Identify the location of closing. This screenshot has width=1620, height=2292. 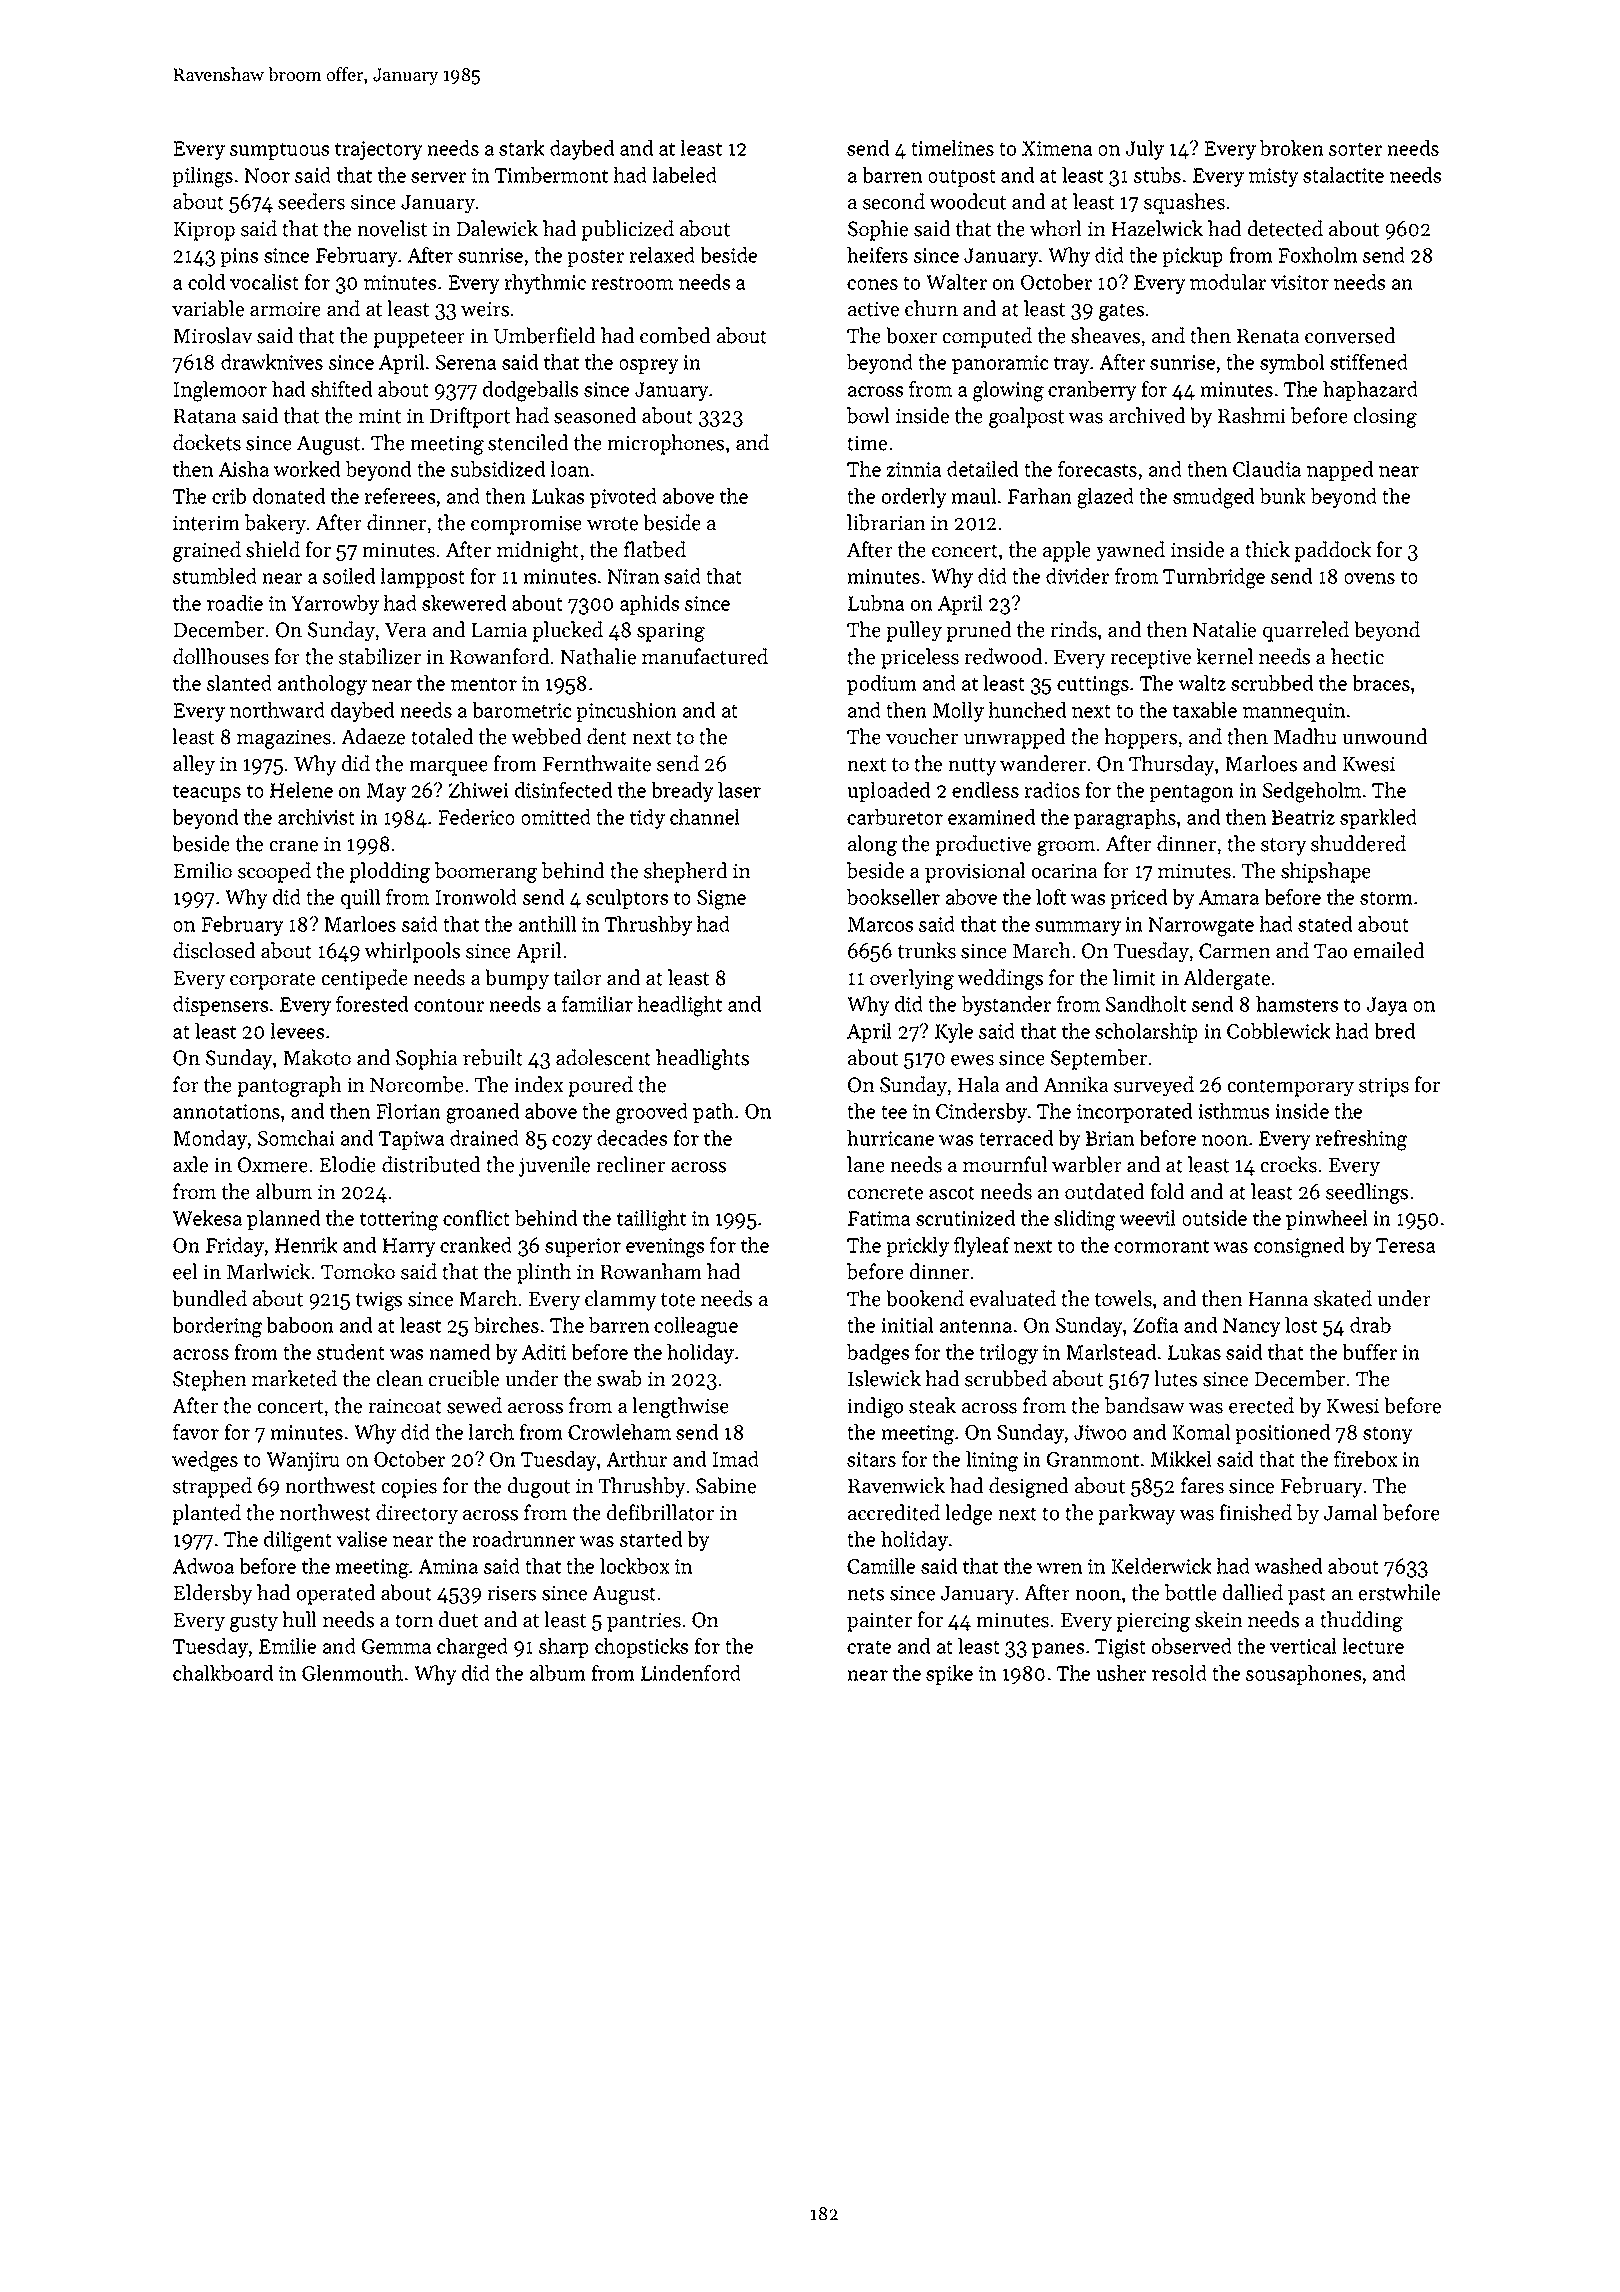
(1385, 417).
